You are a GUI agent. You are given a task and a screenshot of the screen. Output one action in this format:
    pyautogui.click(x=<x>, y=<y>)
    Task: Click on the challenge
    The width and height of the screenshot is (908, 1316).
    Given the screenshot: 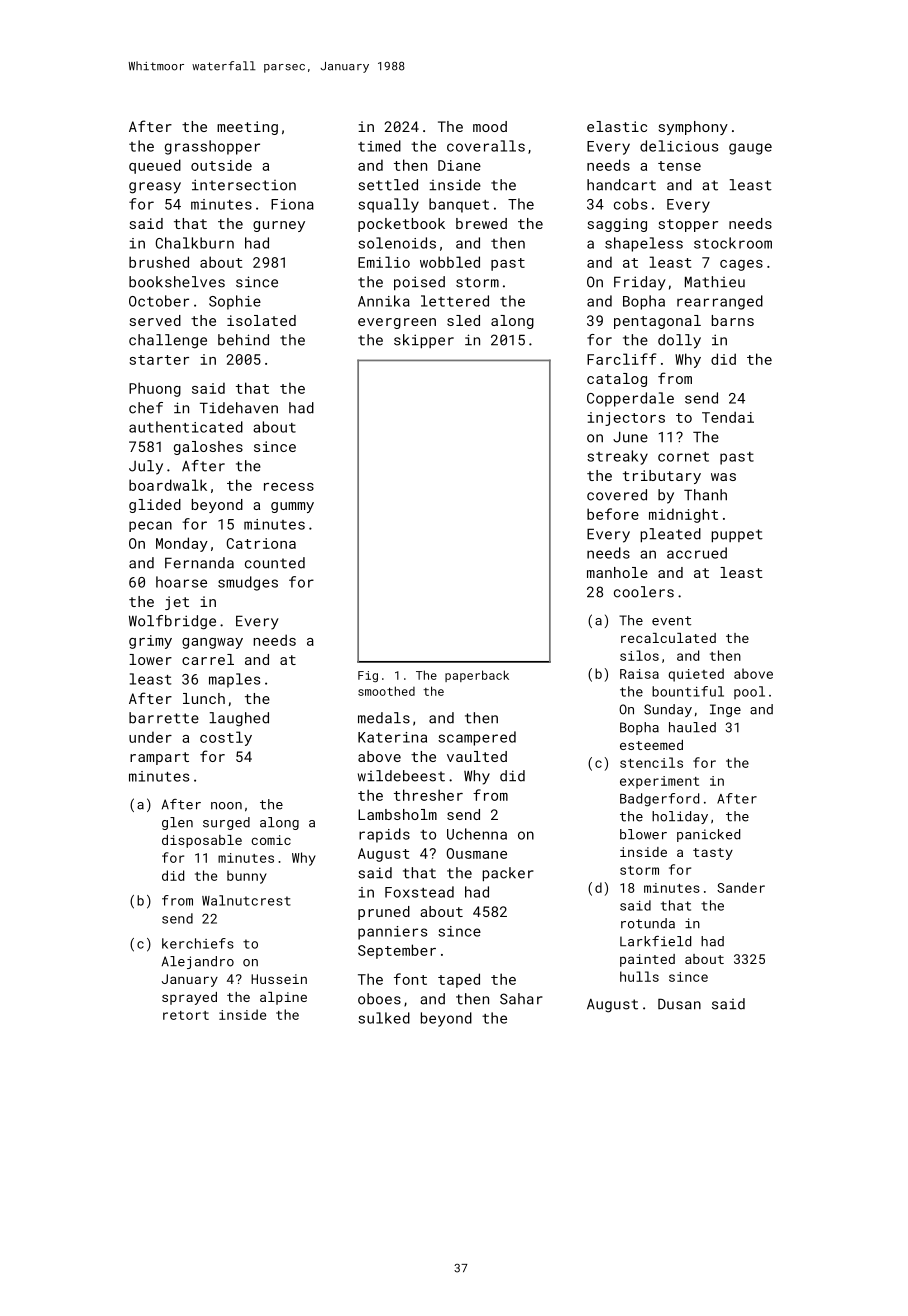 What is the action you would take?
    pyautogui.click(x=168, y=341)
